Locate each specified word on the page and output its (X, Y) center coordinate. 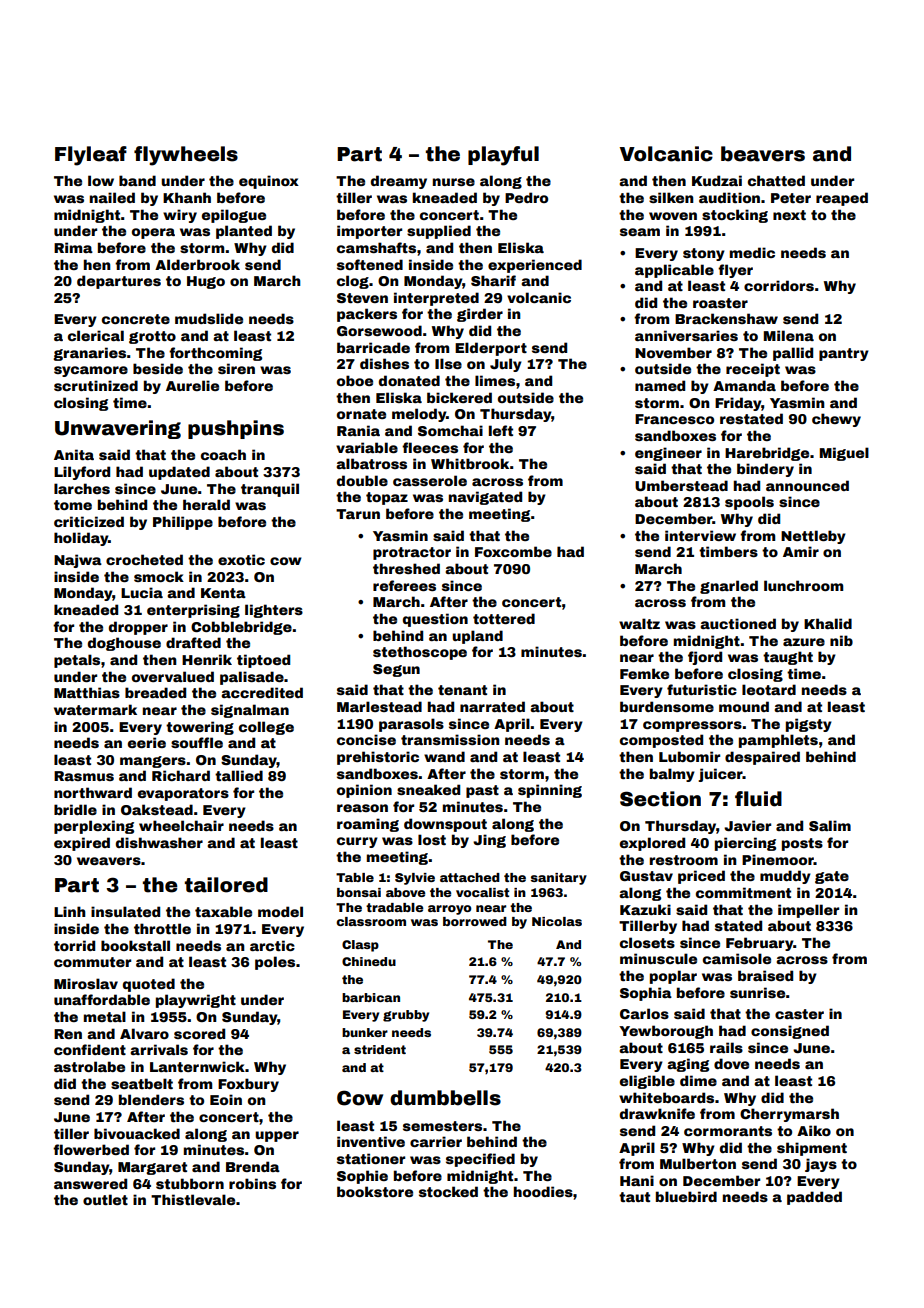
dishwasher (159, 842)
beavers (763, 154)
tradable (394, 907)
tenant (462, 690)
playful (503, 156)
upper (277, 1136)
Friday (738, 404)
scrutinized (96, 385)
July (506, 365)
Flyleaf (91, 156)
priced (701, 877)
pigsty (809, 725)
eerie (147, 742)
